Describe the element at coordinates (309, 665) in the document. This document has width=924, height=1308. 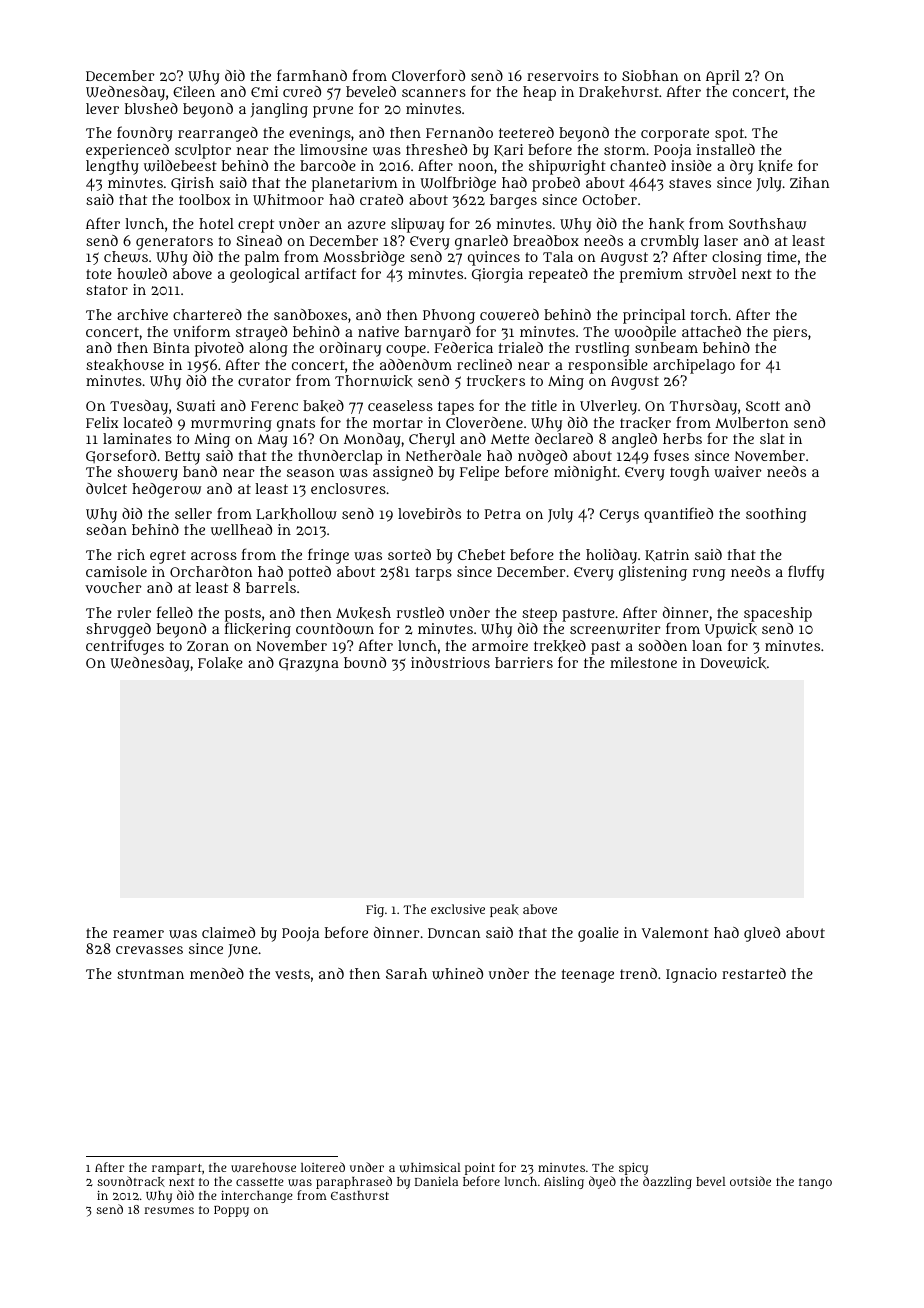
I see `Grazyna` at that location.
